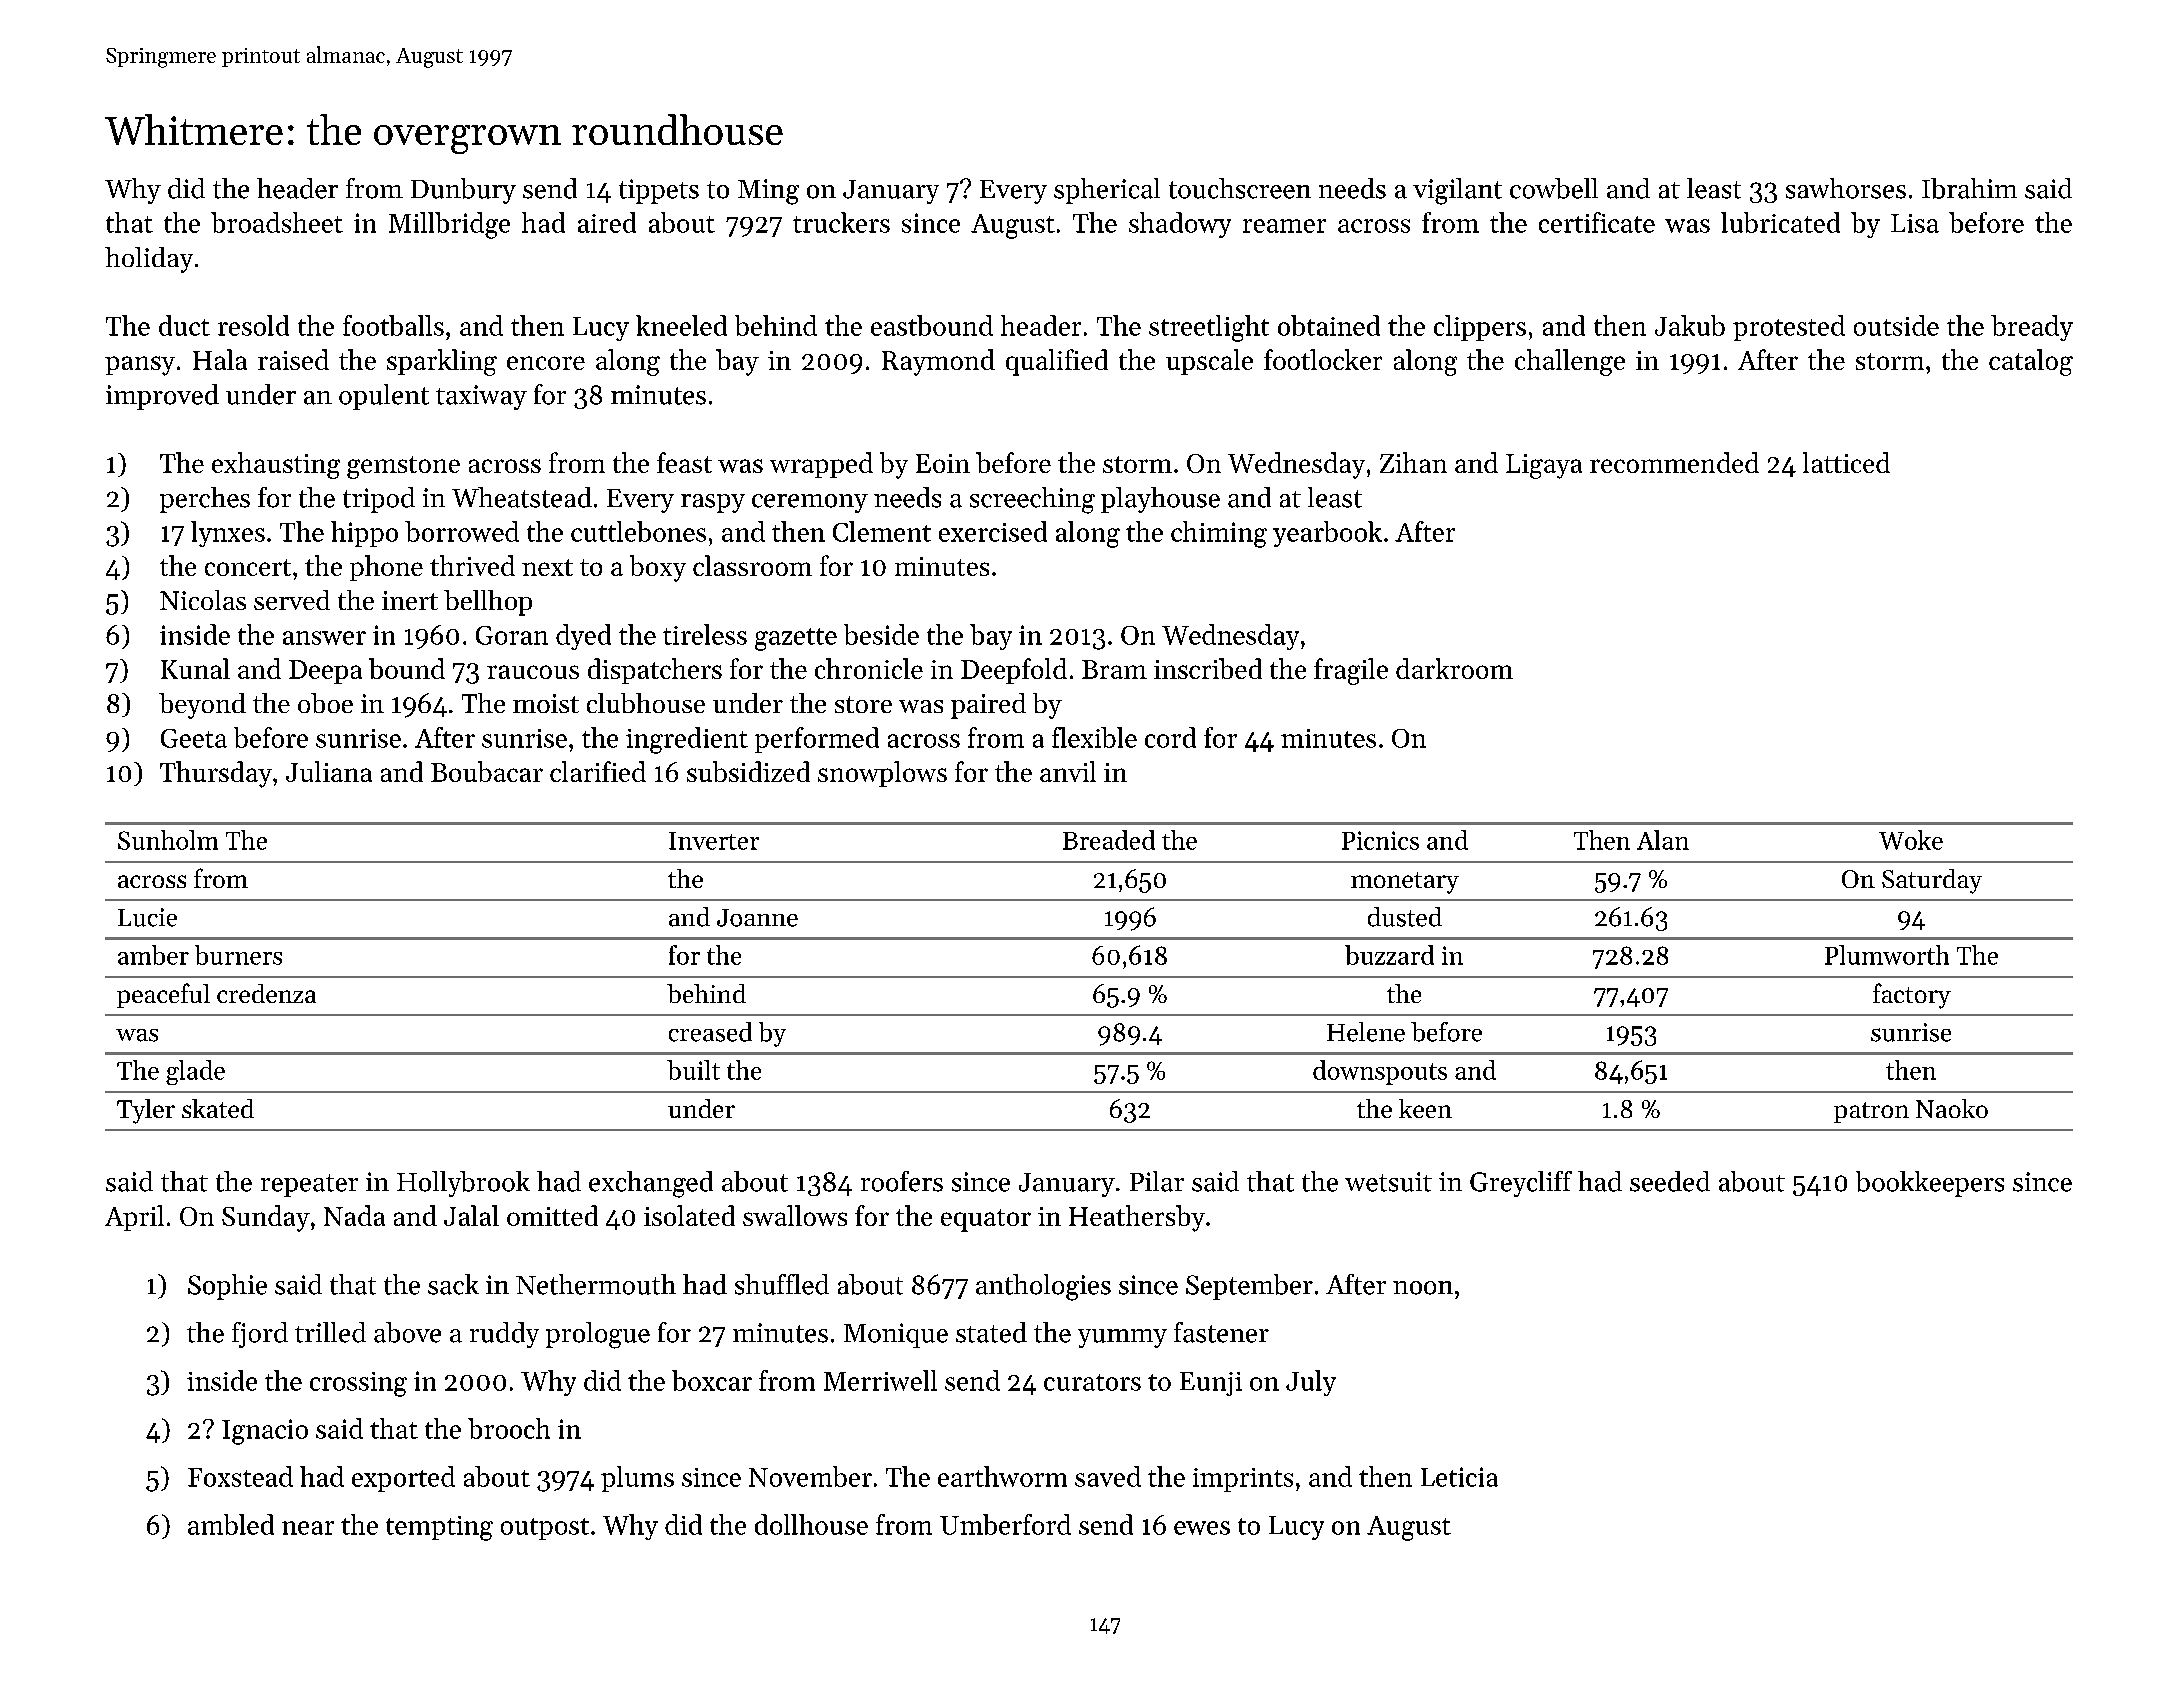  What do you see at coordinates (1202, 1528) in the document?
I see `ewes` at bounding box center [1202, 1528].
